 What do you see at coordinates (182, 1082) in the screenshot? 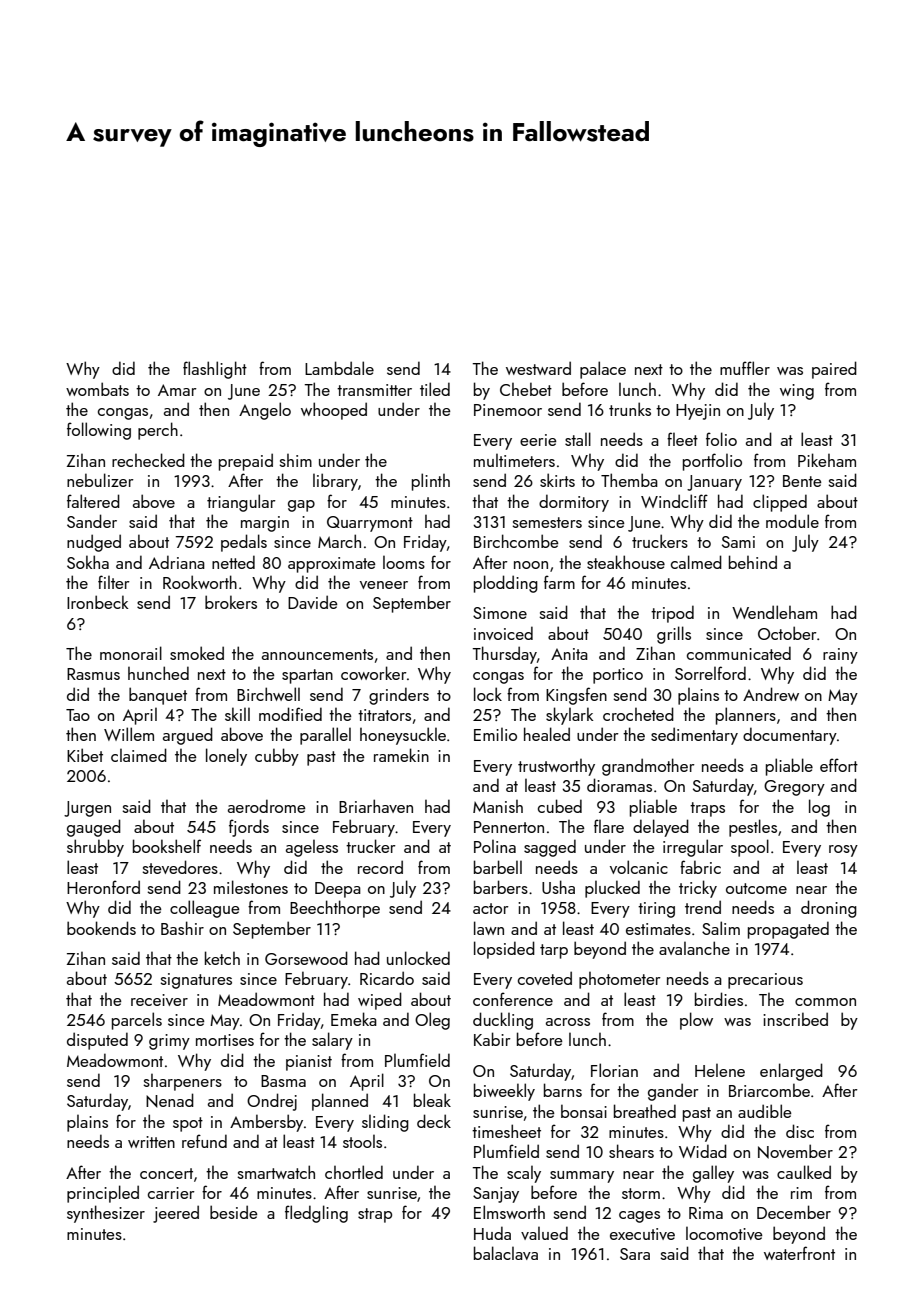
I see `sharpeners` at bounding box center [182, 1082].
